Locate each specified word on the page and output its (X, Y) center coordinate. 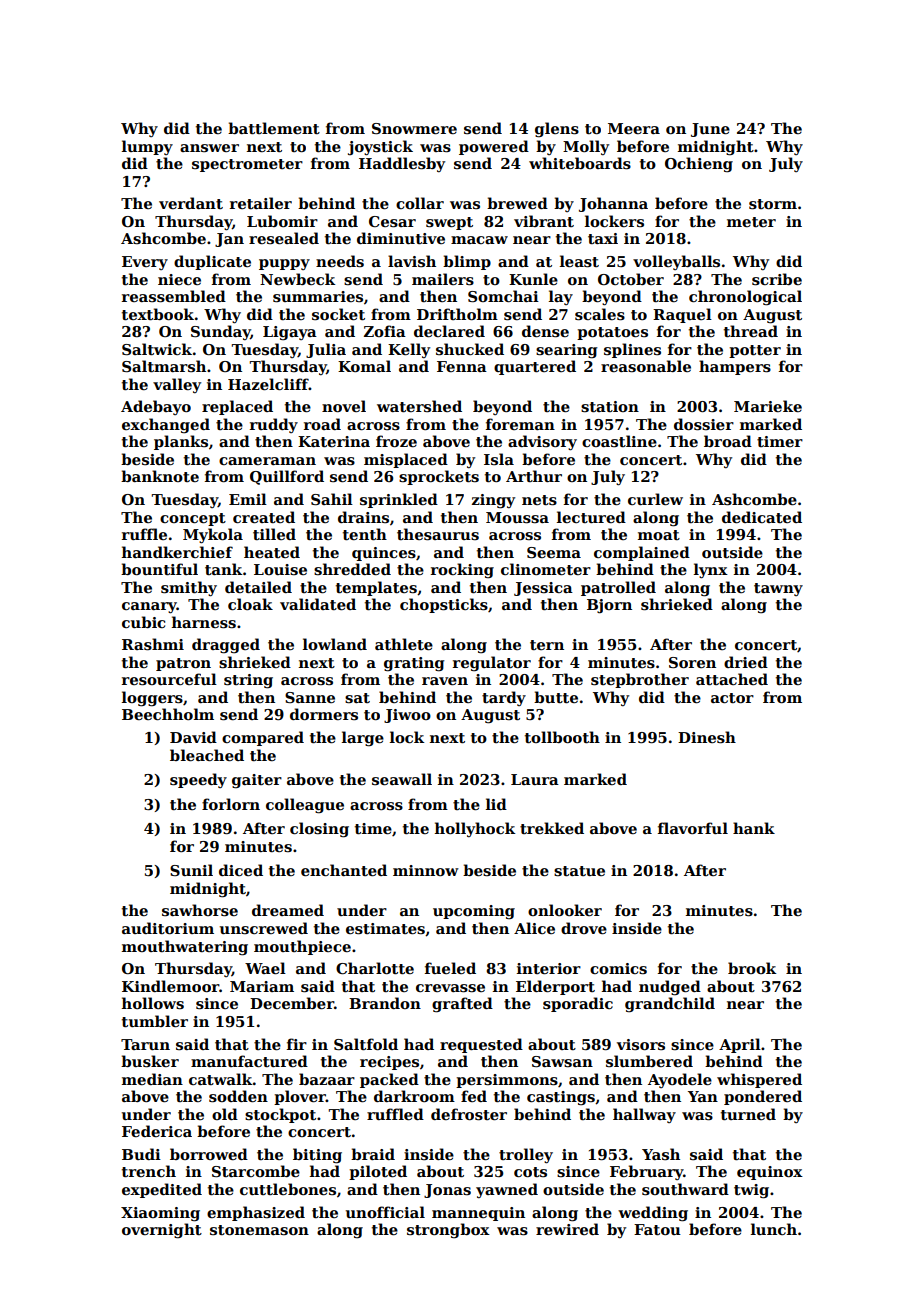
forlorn (231, 804)
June (710, 130)
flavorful (693, 828)
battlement (274, 128)
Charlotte (375, 968)
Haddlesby (402, 164)
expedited (162, 1190)
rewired (567, 1229)
